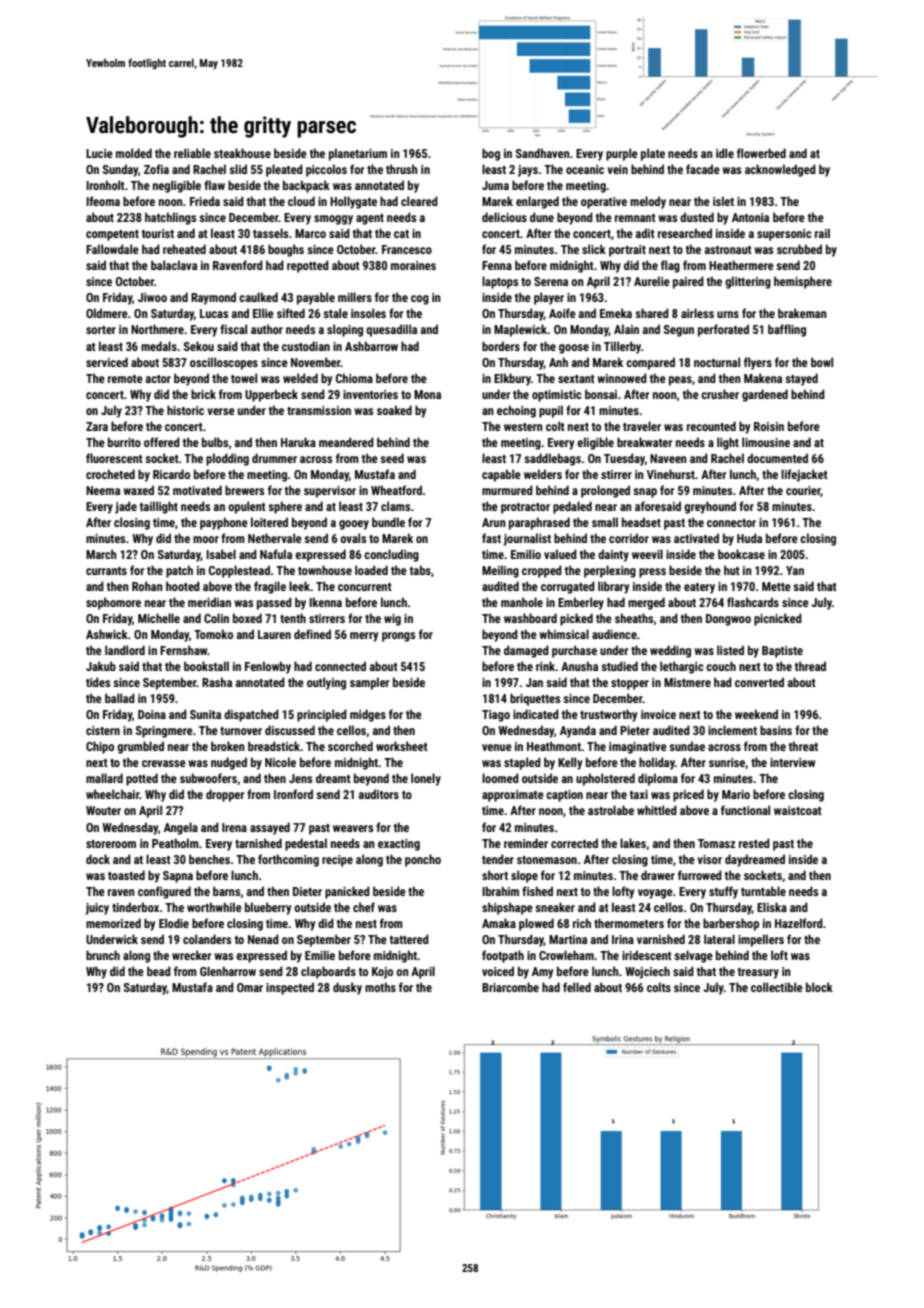  I want to click on planetarium, so click(358, 154).
